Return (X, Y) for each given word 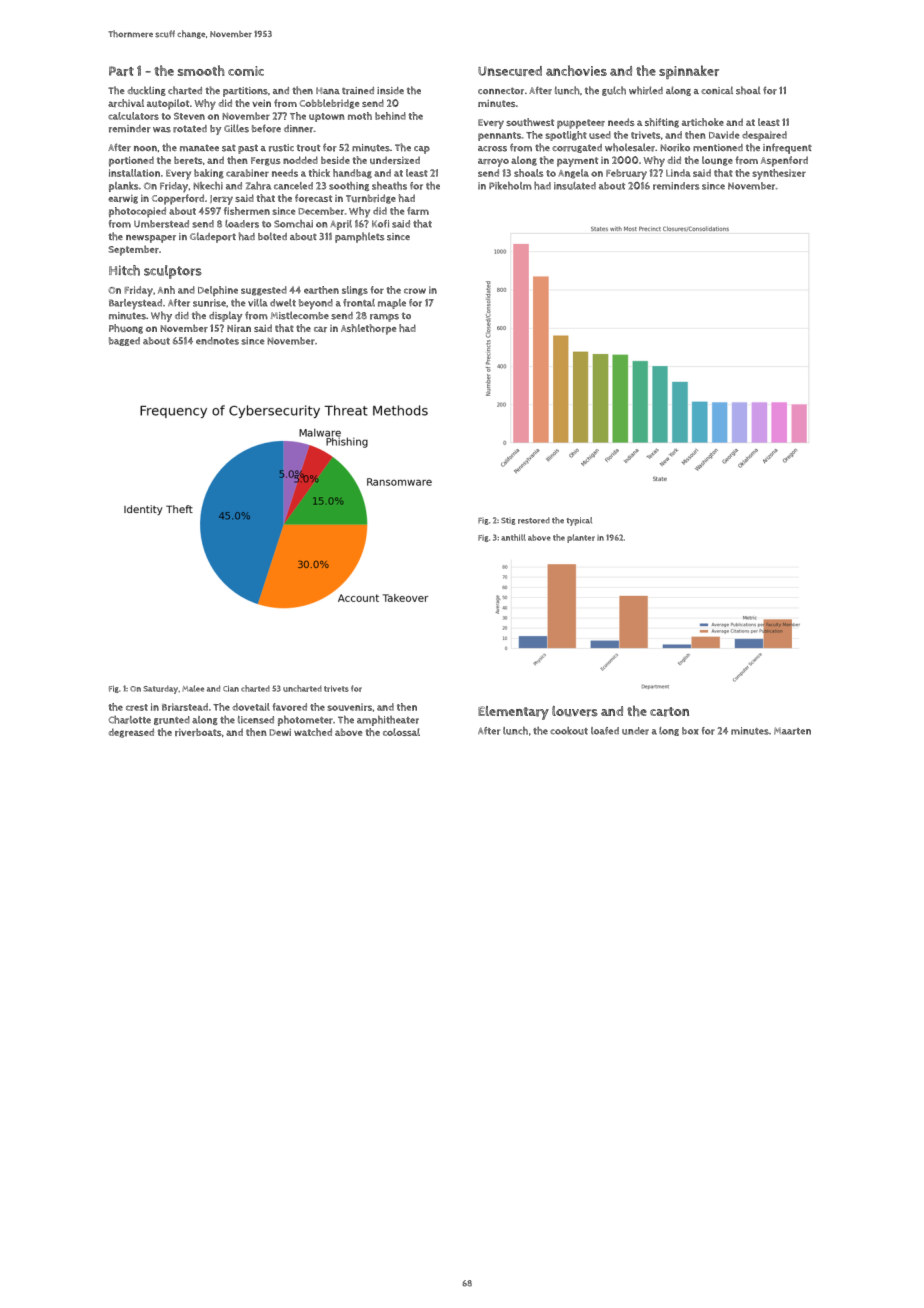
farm (418, 211)
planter (581, 538)
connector (501, 91)
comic (246, 71)
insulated (575, 186)
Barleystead (135, 304)
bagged (124, 341)
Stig (508, 521)
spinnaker (689, 72)
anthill (513, 537)
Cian (231, 688)
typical (579, 521)
